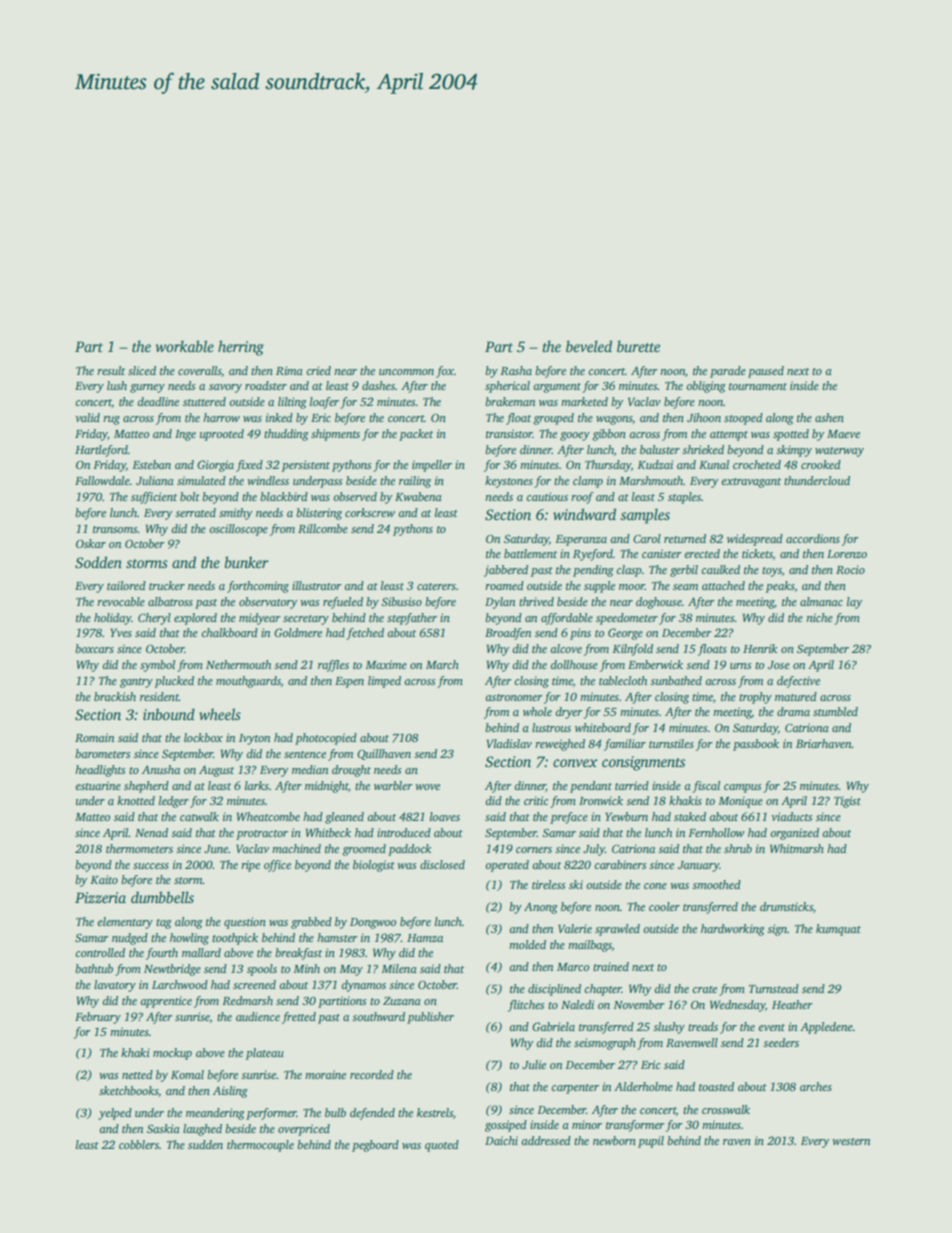 The image size is (952, 1233). What do you see at coordinates (541, 908) in the page?
I see `Anong` at bounding box center [541, 908].
